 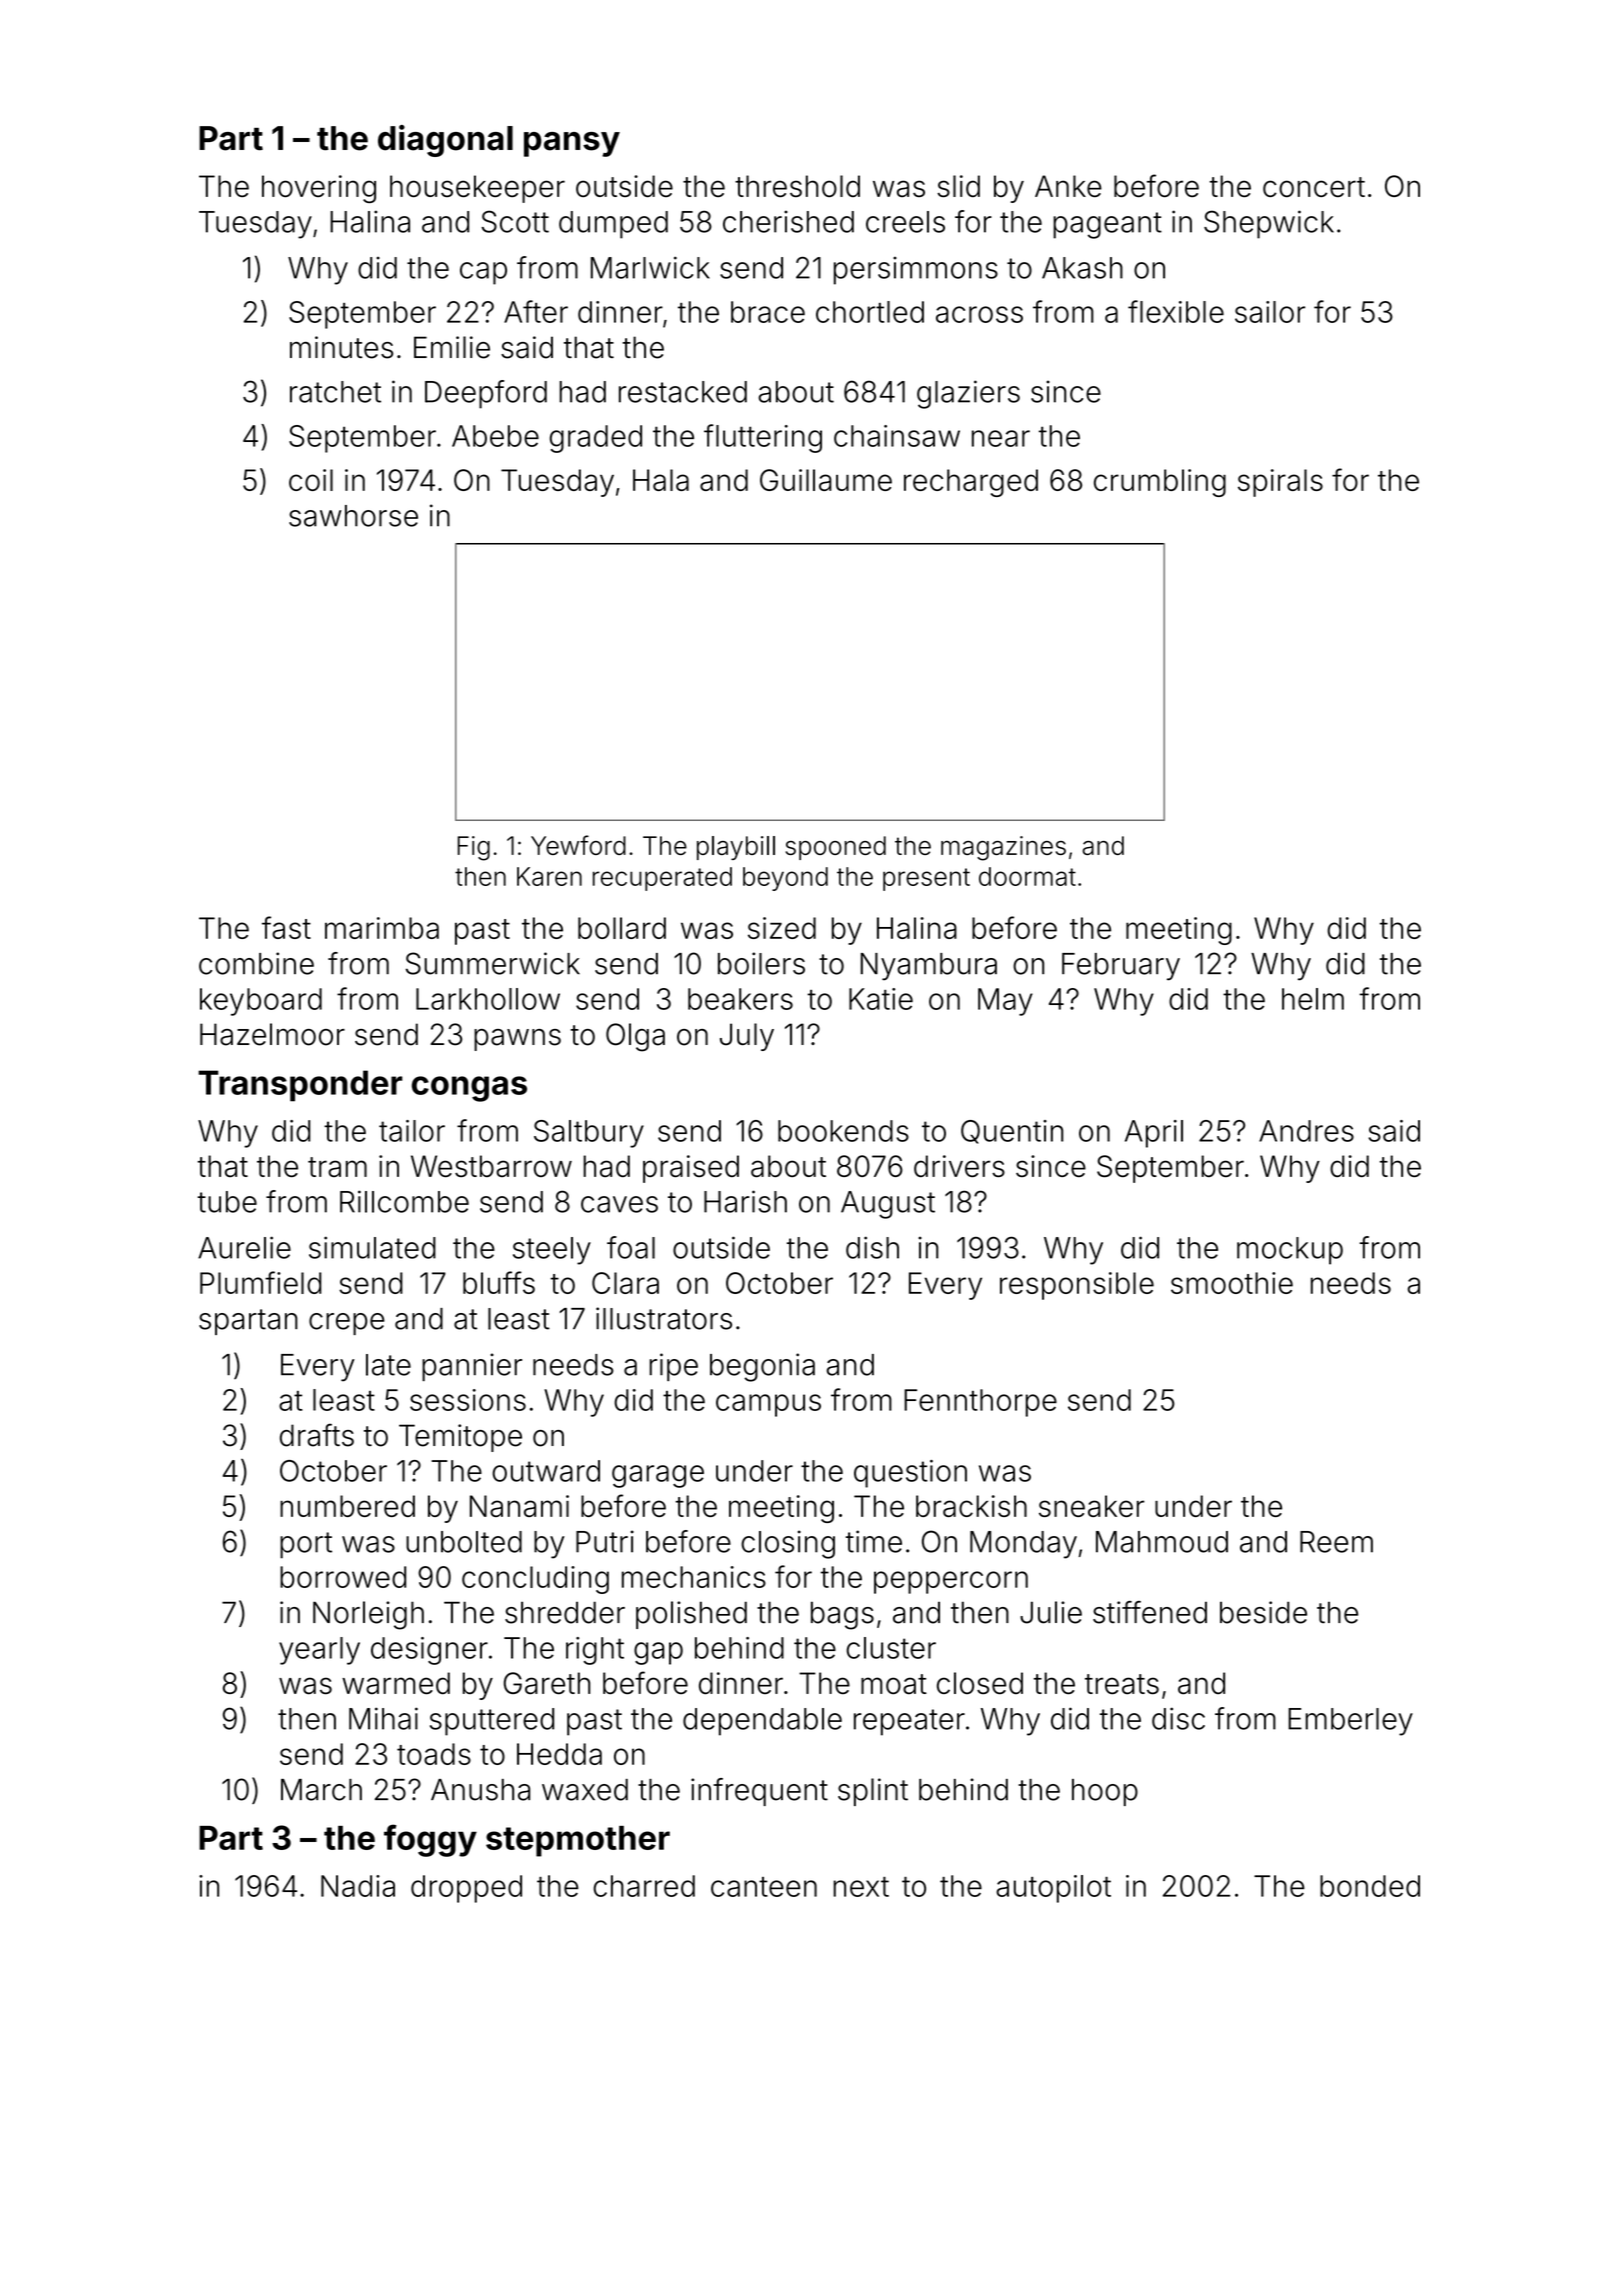 What do you see at coordinates (353, 516) in the image?
I see `sawhorse` at bounding box center [353, 516].
